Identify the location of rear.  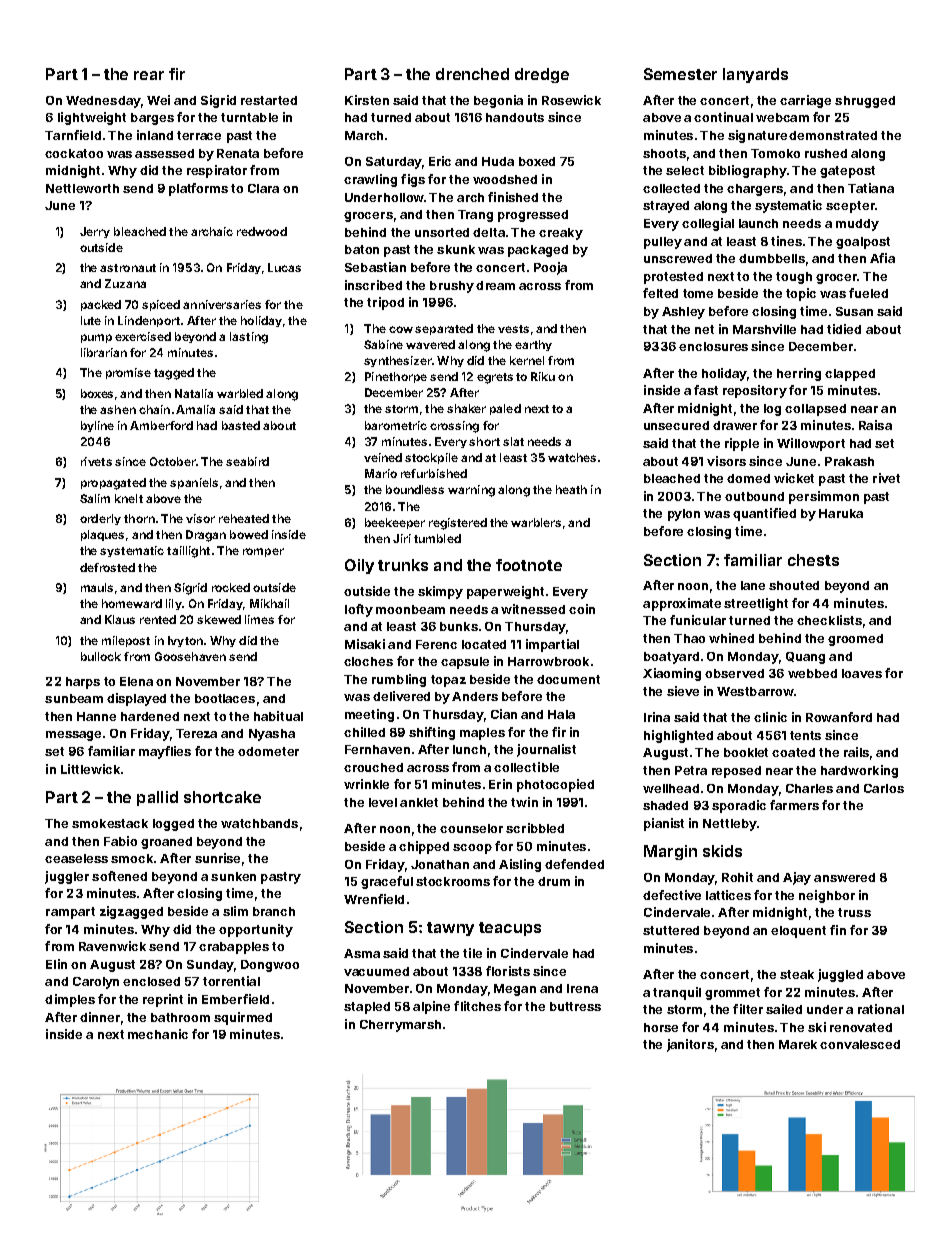
(149, 75).
